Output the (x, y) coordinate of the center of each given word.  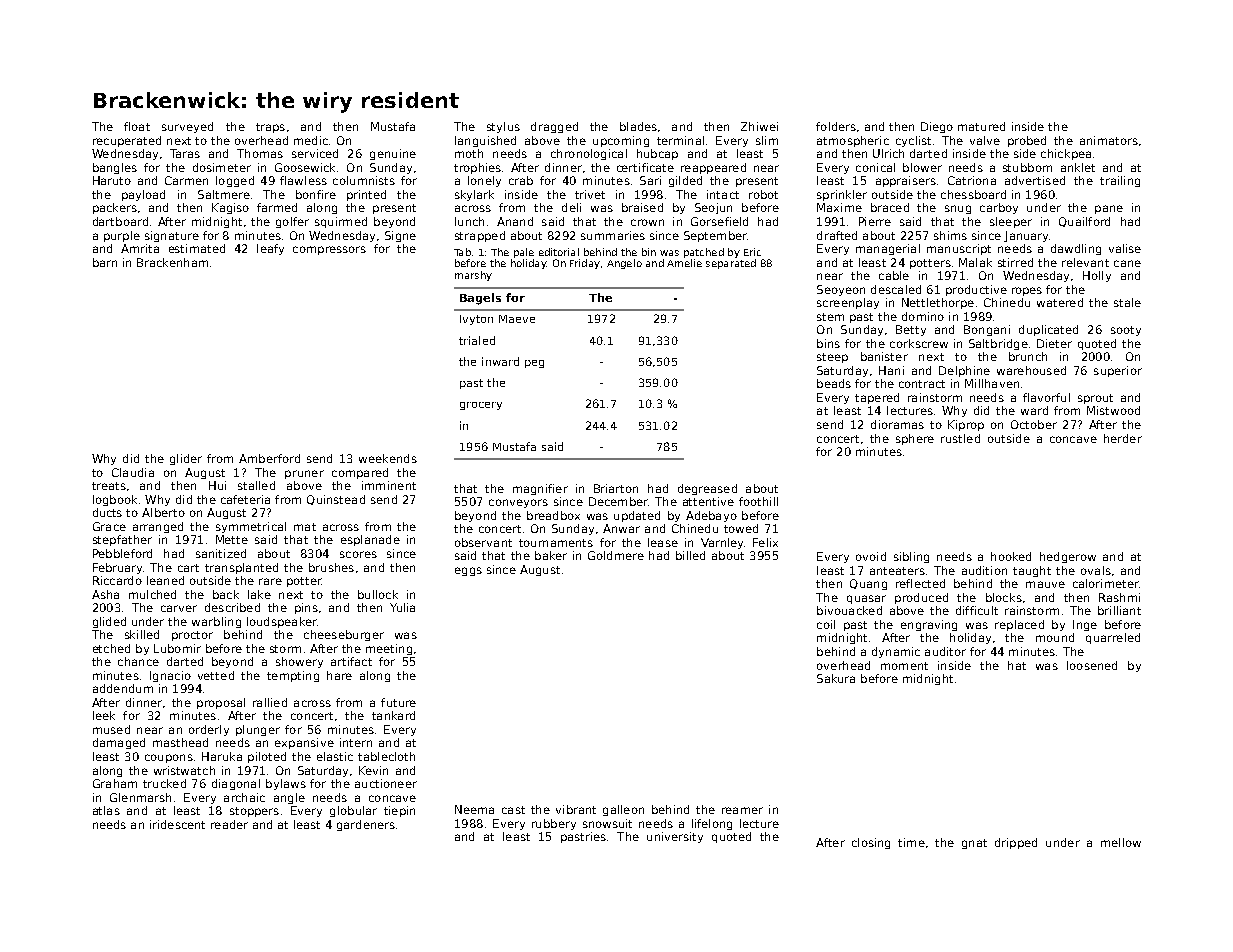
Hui (217, 485)
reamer (742, 810)
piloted (267, 757)
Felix (765, 542)
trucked (164, 783)
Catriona (972, 180)
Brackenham (172, 262)
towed (741, 528)
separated (731, 264)
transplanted (241, 568)
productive (976, 290)
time (911, 842)
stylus (503, 127)
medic (311, 140)
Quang (868, 584)
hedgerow (1068, 557)
